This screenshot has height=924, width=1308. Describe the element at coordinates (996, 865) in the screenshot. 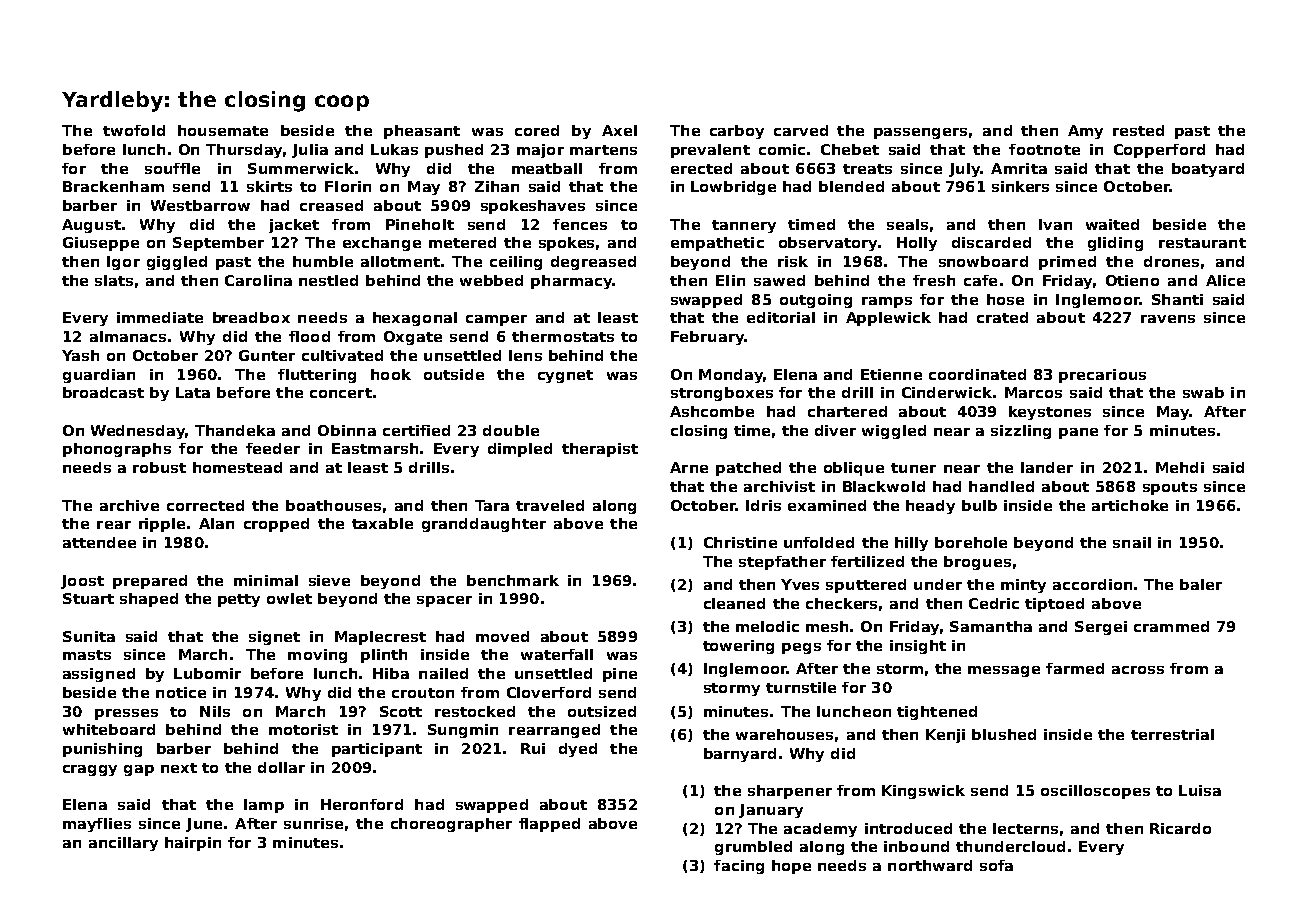

I see `sofa` at that location.
